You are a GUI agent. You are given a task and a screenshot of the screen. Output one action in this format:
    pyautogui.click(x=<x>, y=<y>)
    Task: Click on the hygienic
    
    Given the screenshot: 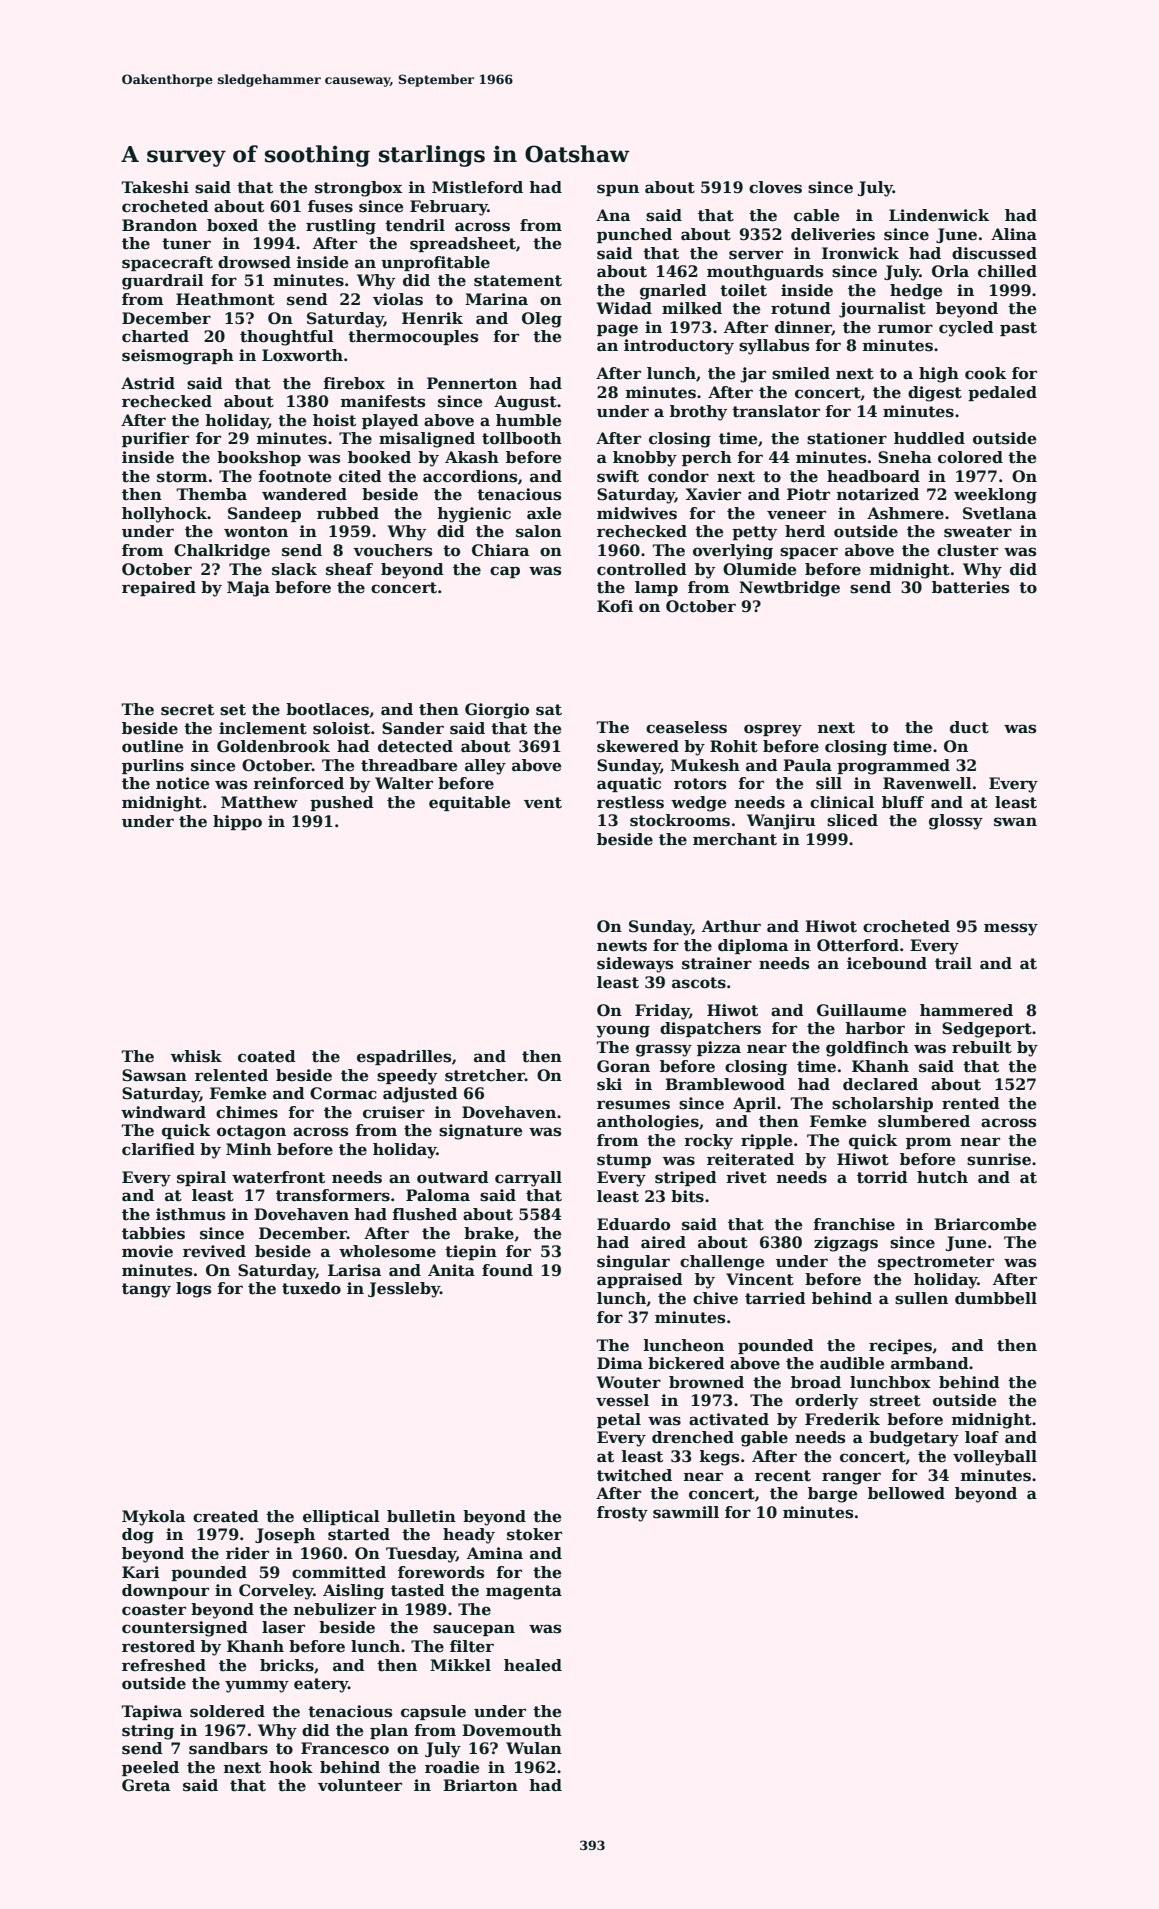 What is the action you would take?
    pyautogui.click(x=474, y=515)
